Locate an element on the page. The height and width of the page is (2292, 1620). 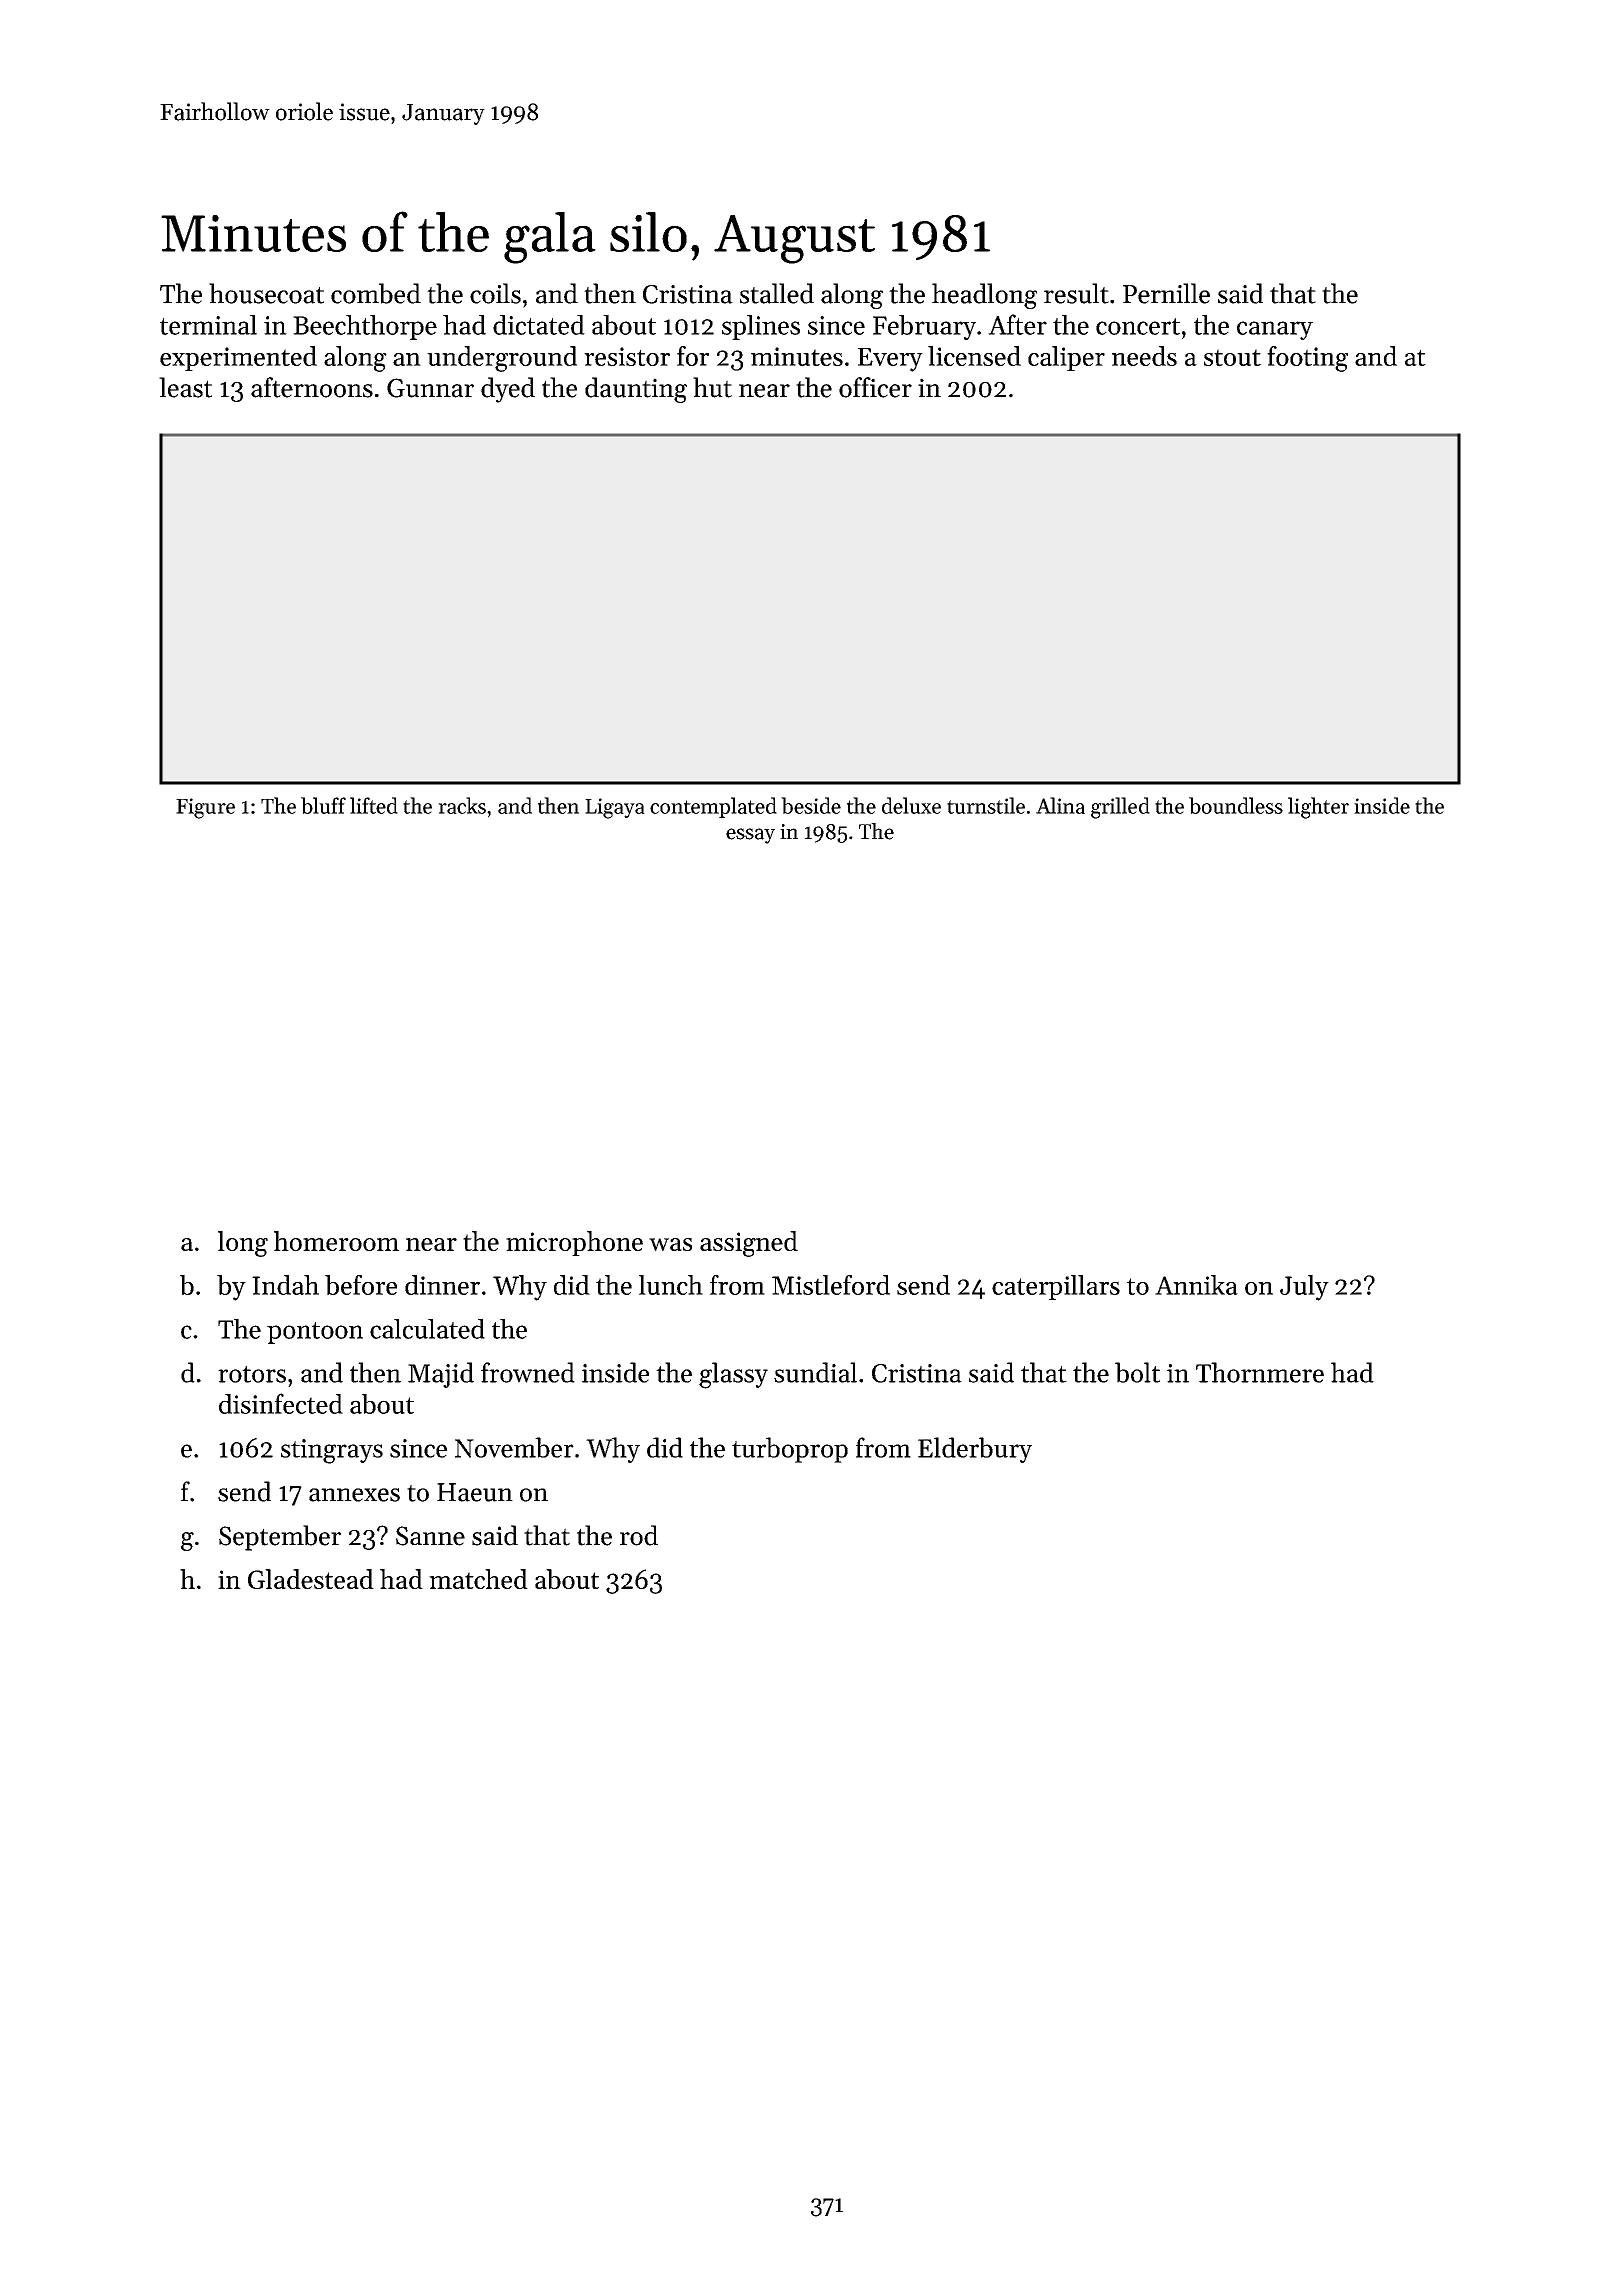
lighter is located at coordinates (1318, 808).
